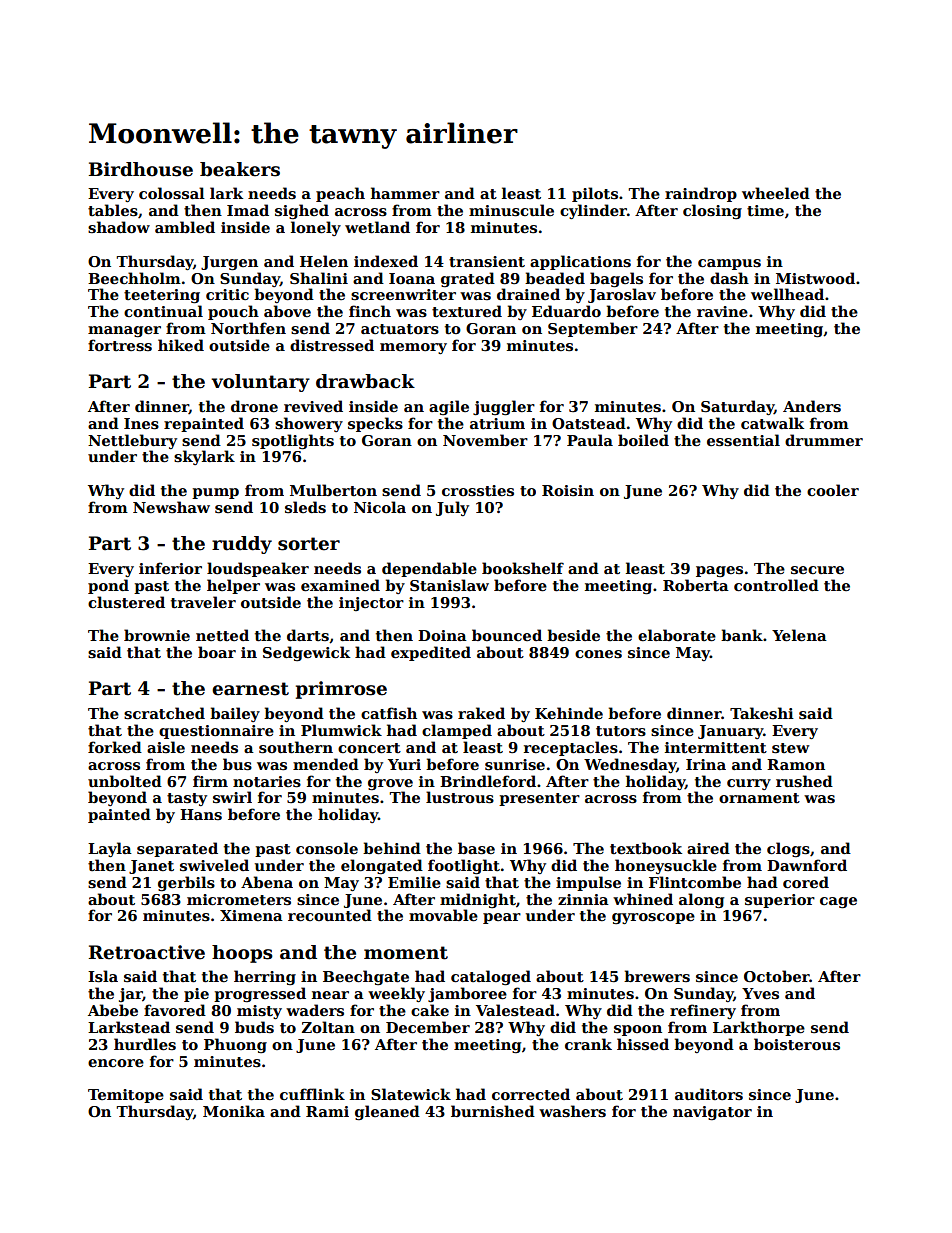 This document has height=1233, width=952. I want to click on spotlights, so click(293, 441).
